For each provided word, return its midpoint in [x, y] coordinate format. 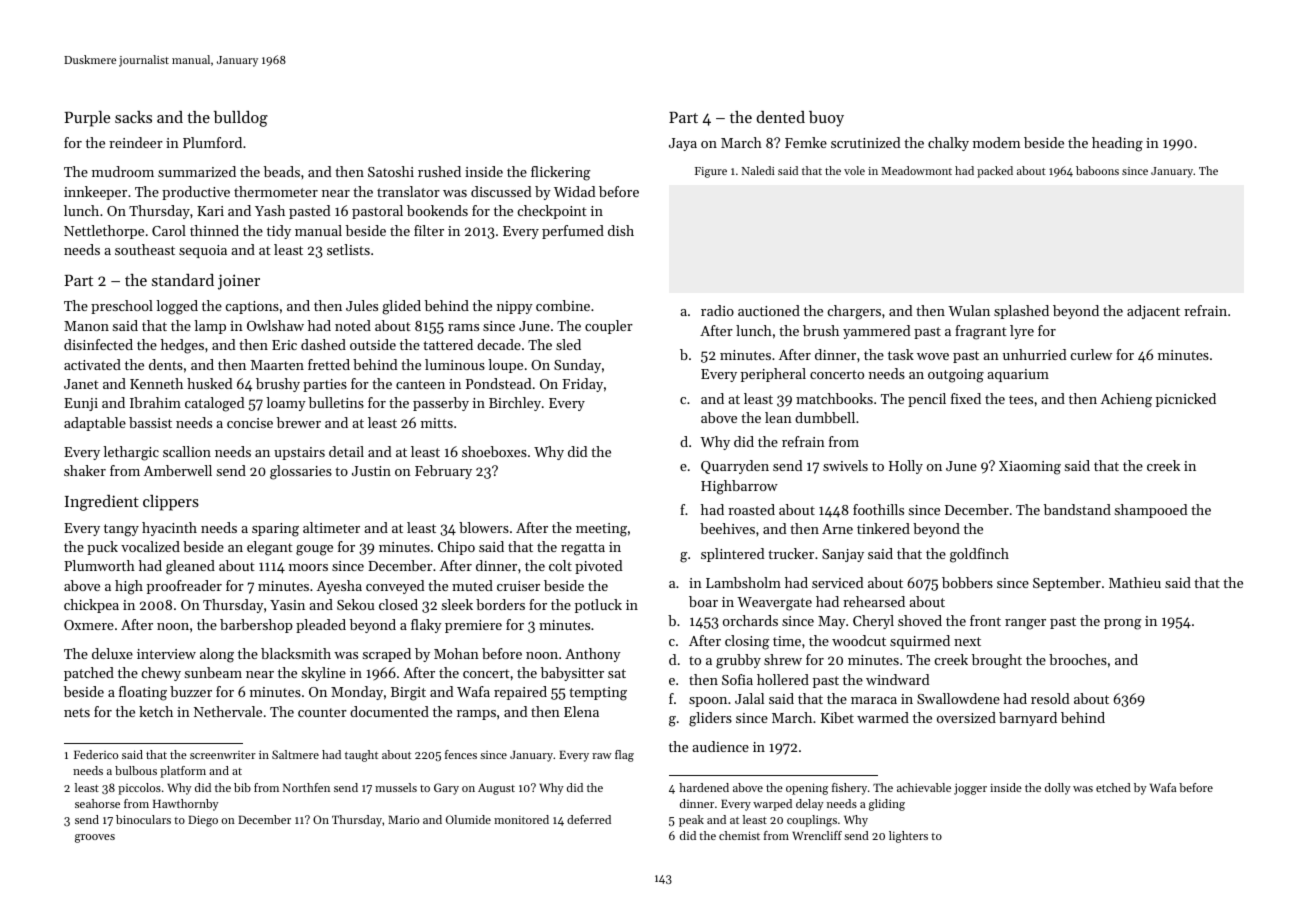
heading [1117, 144]
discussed [501, 191]
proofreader [184, 587]
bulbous [136, 770]
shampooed [1151, 511]
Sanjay [843, 555]
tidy [279, 232]
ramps [476, 715]
